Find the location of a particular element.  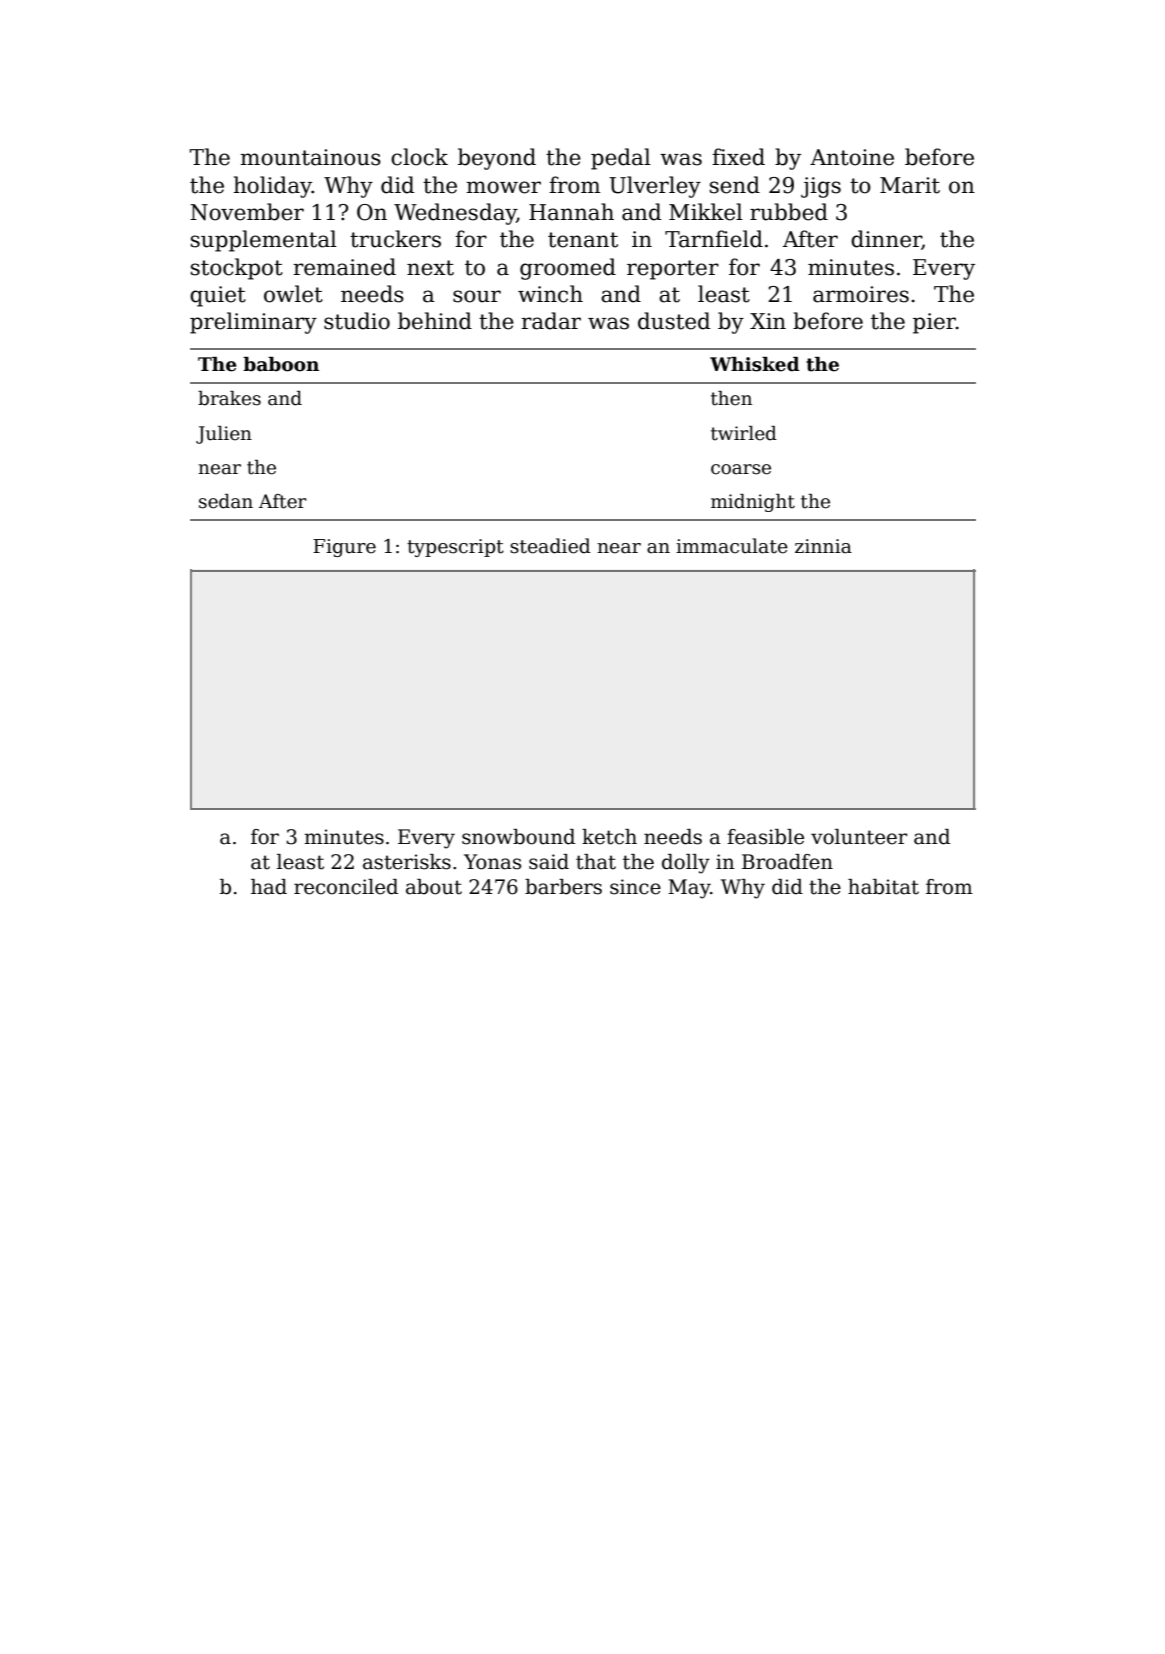

sedan is located at coordinates (226, 501).
